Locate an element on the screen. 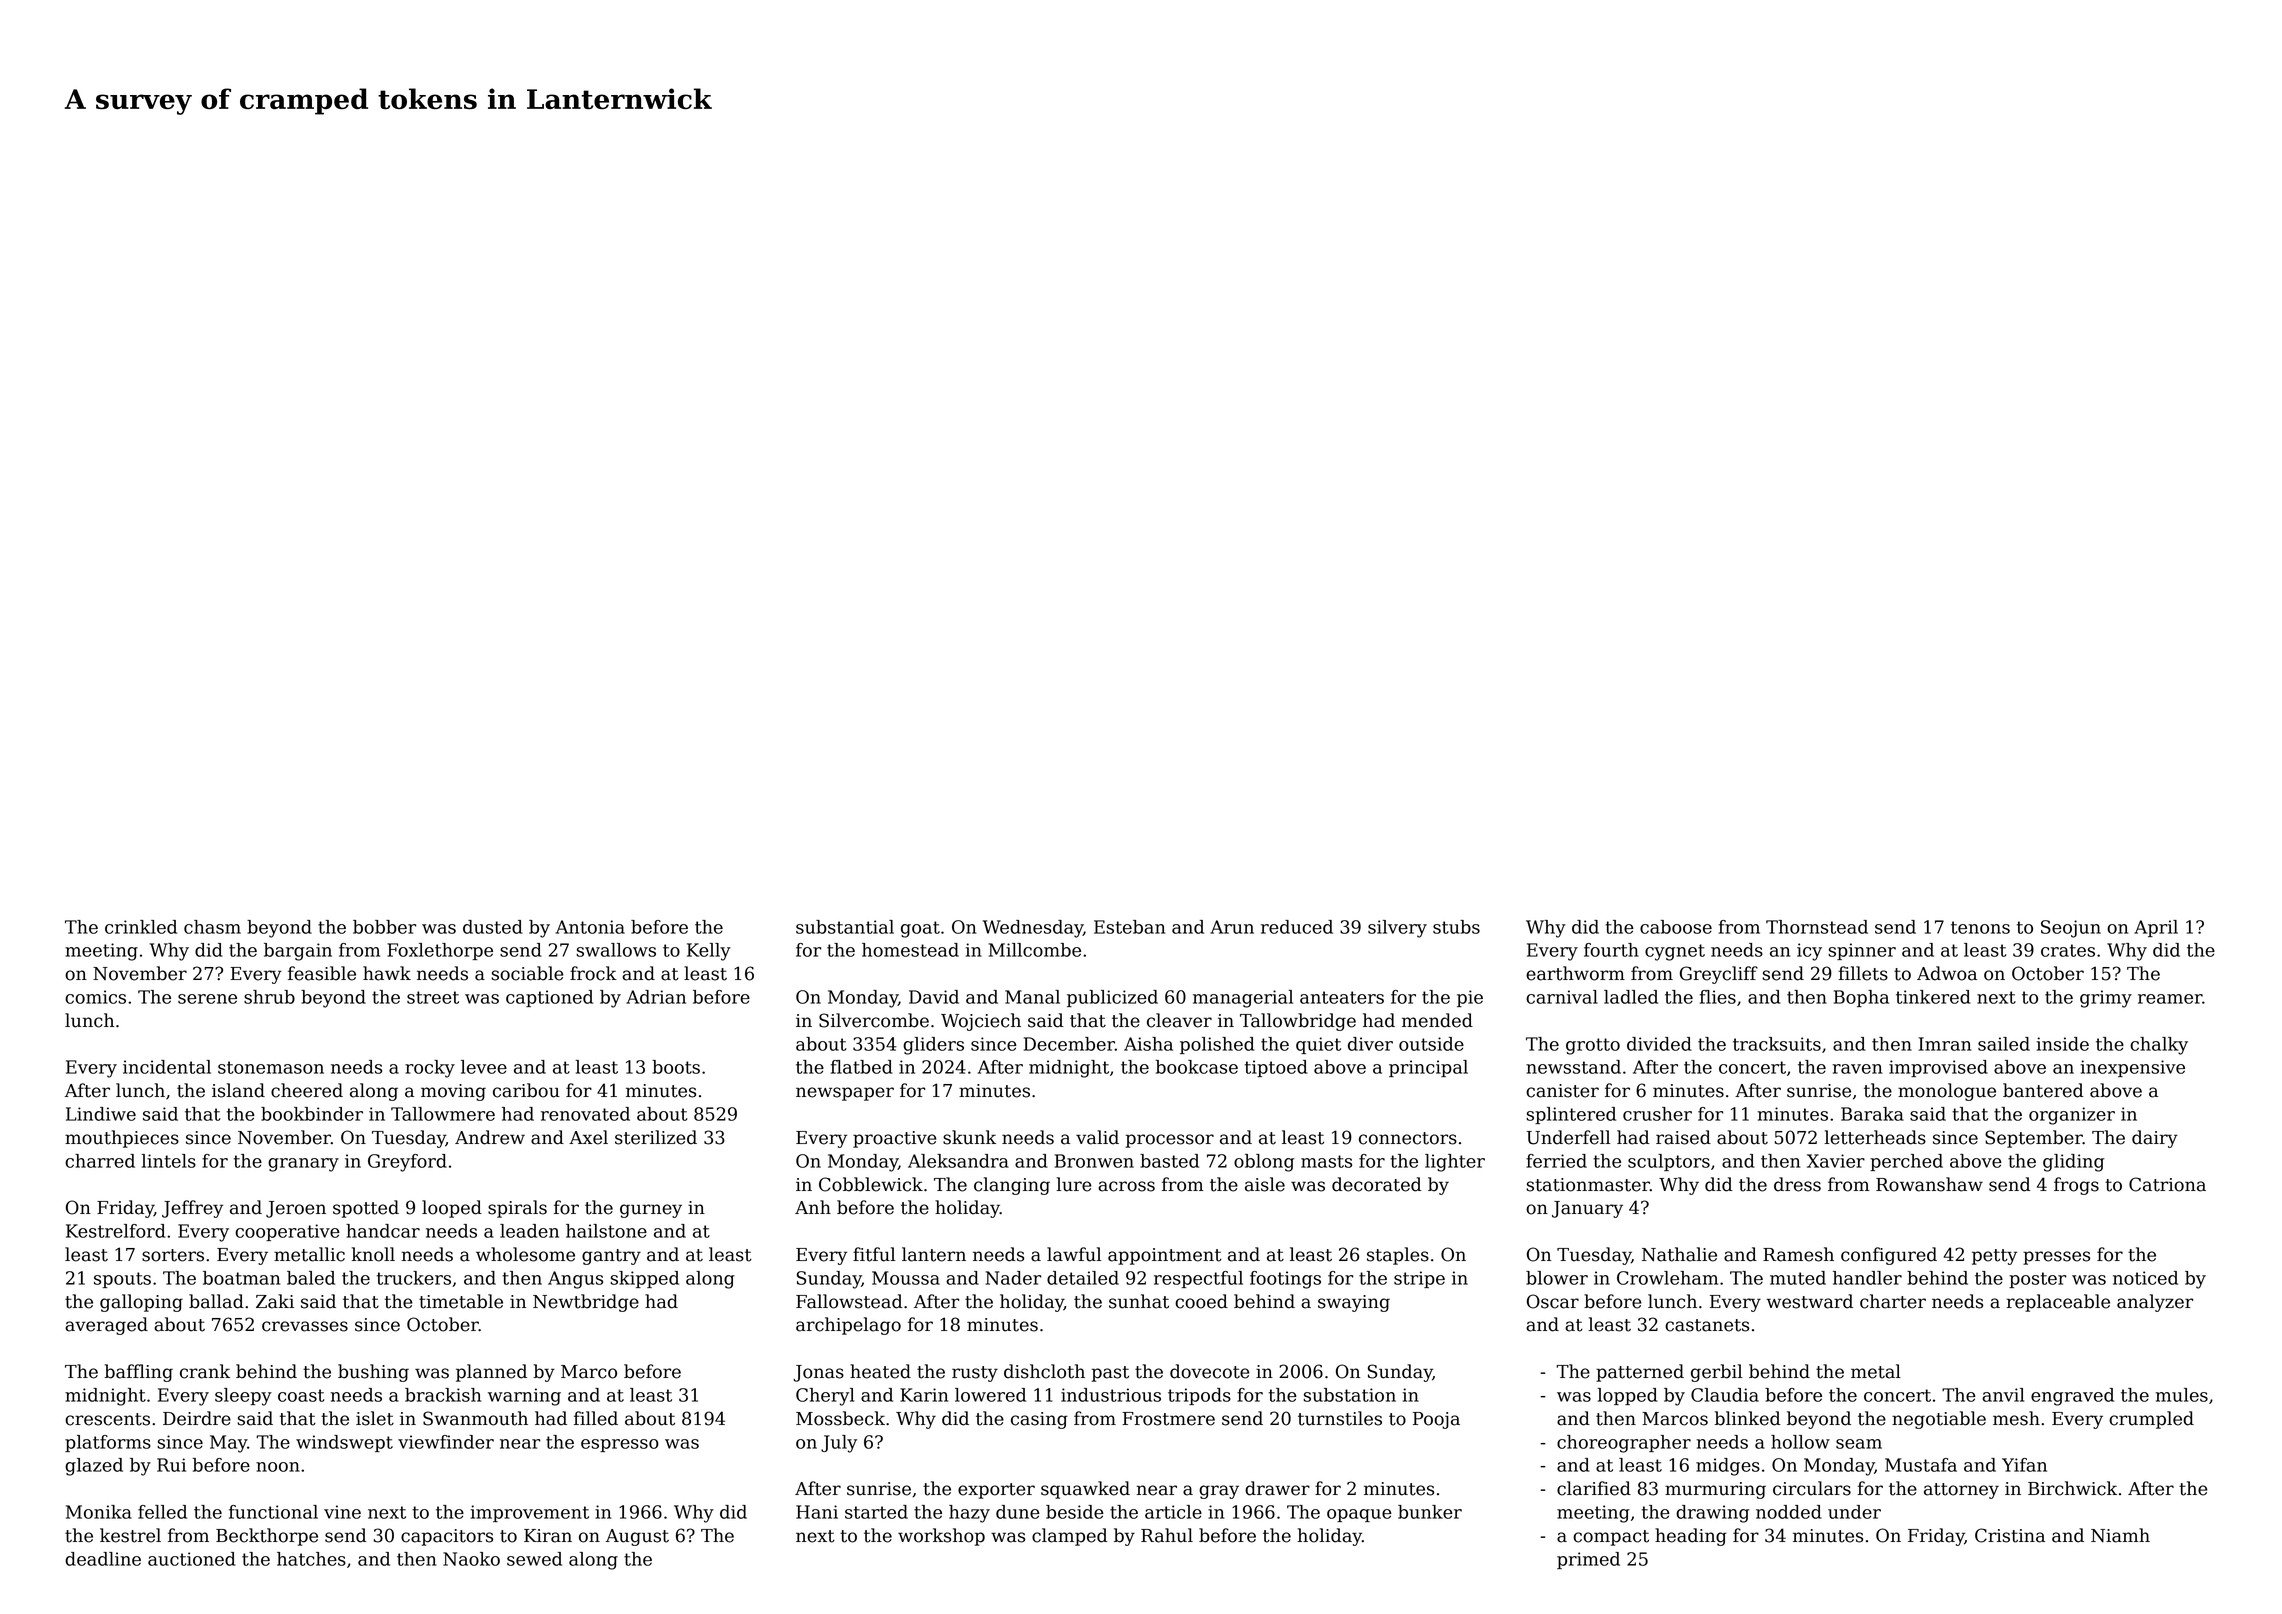 This screenshot has height=1614, width=2282. bunker is located at coordinates (1430, 1512).
